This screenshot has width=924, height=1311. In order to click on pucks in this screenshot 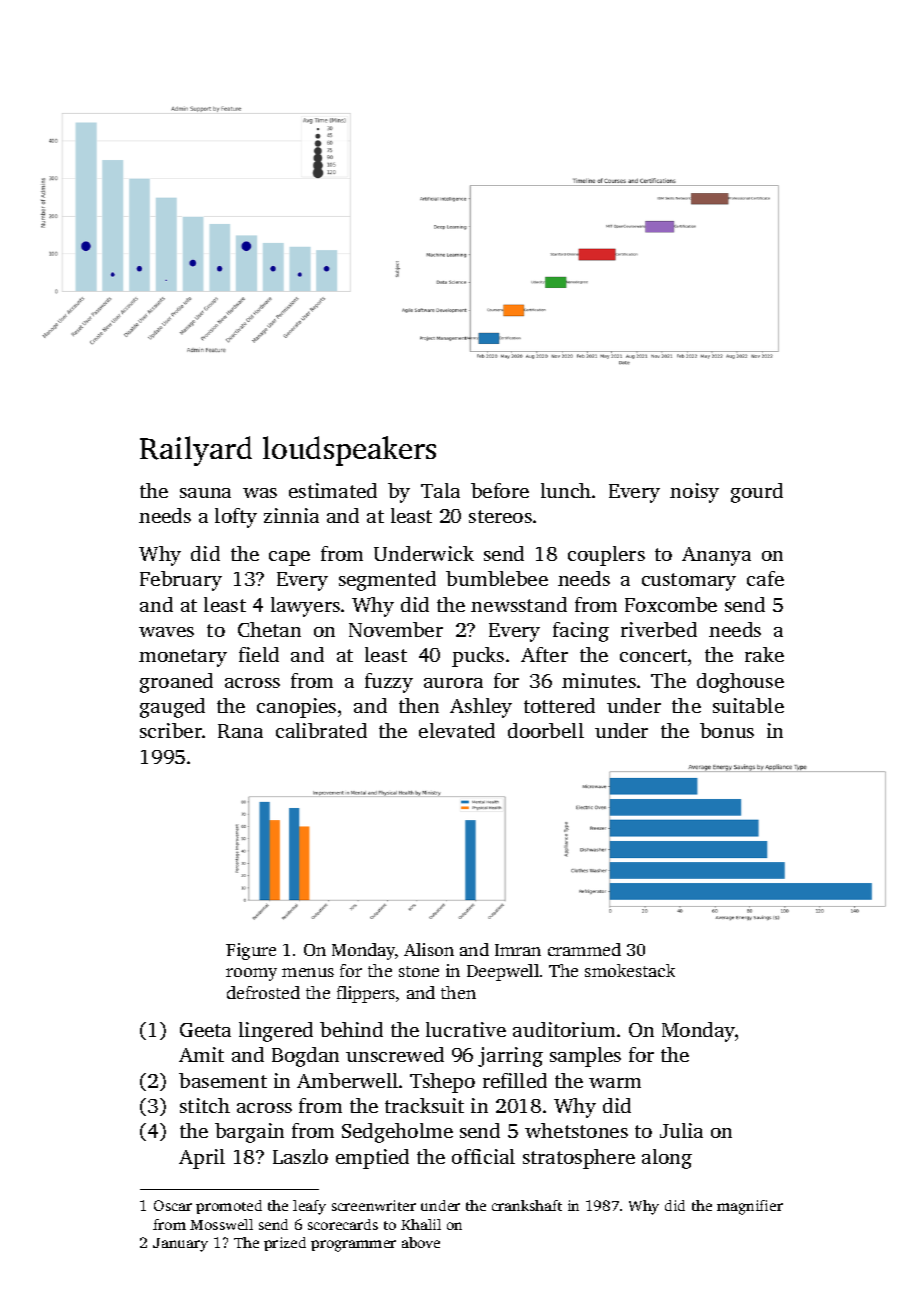, I will do `click(478, 657)`.
